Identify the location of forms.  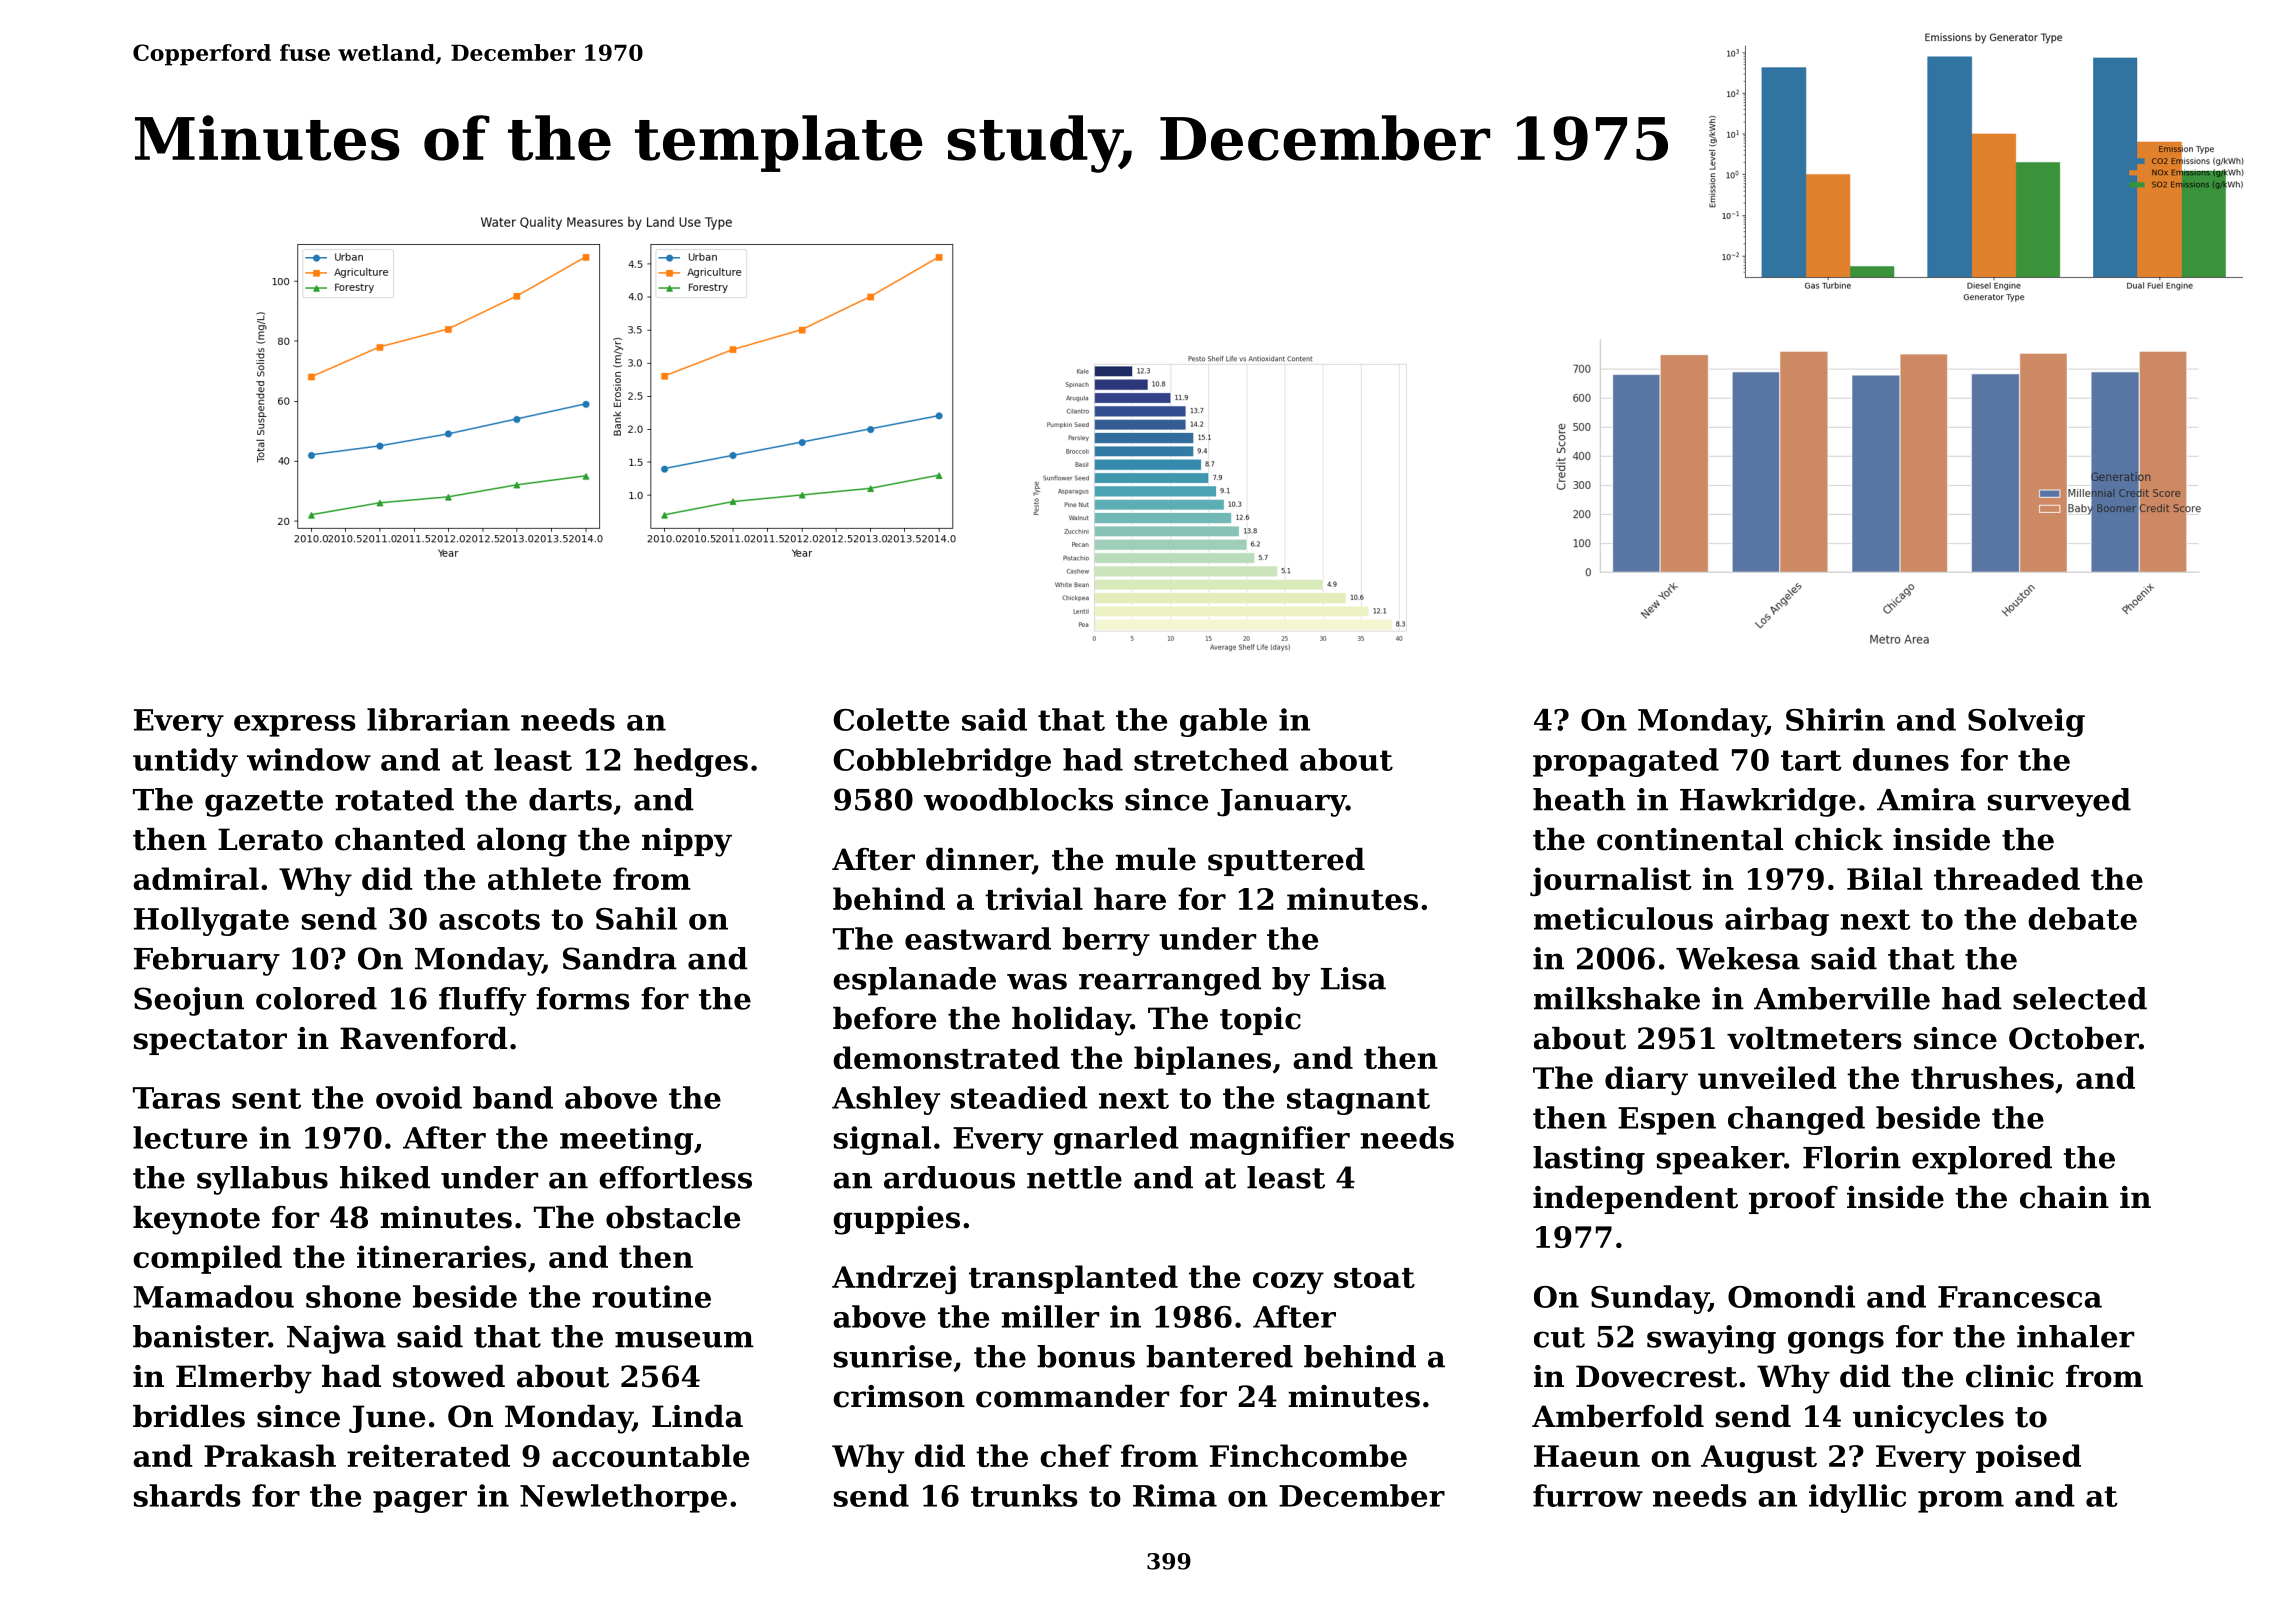
(583, 998).
